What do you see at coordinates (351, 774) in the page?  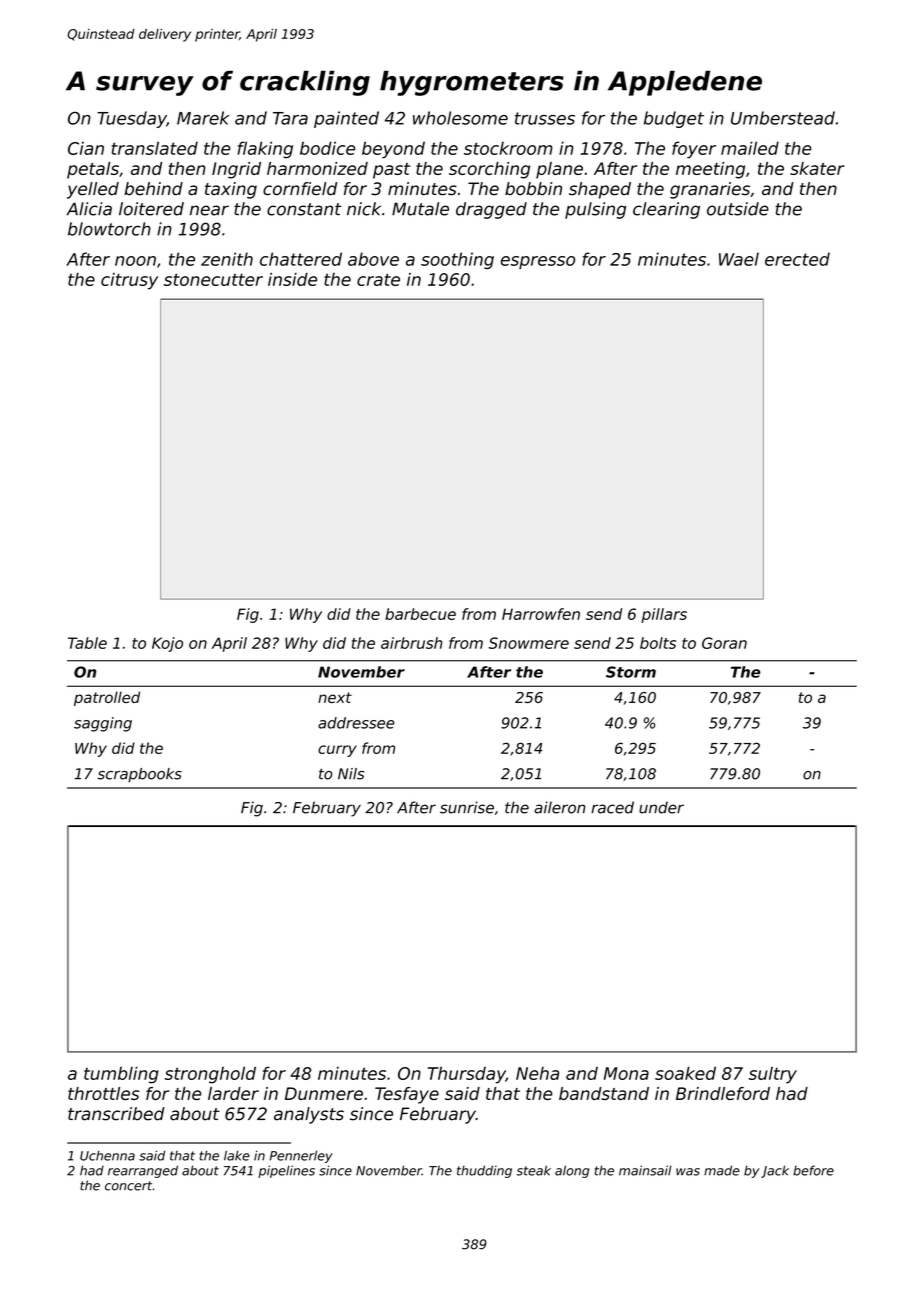 I see `Nils` at bounding box center [351, 774].
